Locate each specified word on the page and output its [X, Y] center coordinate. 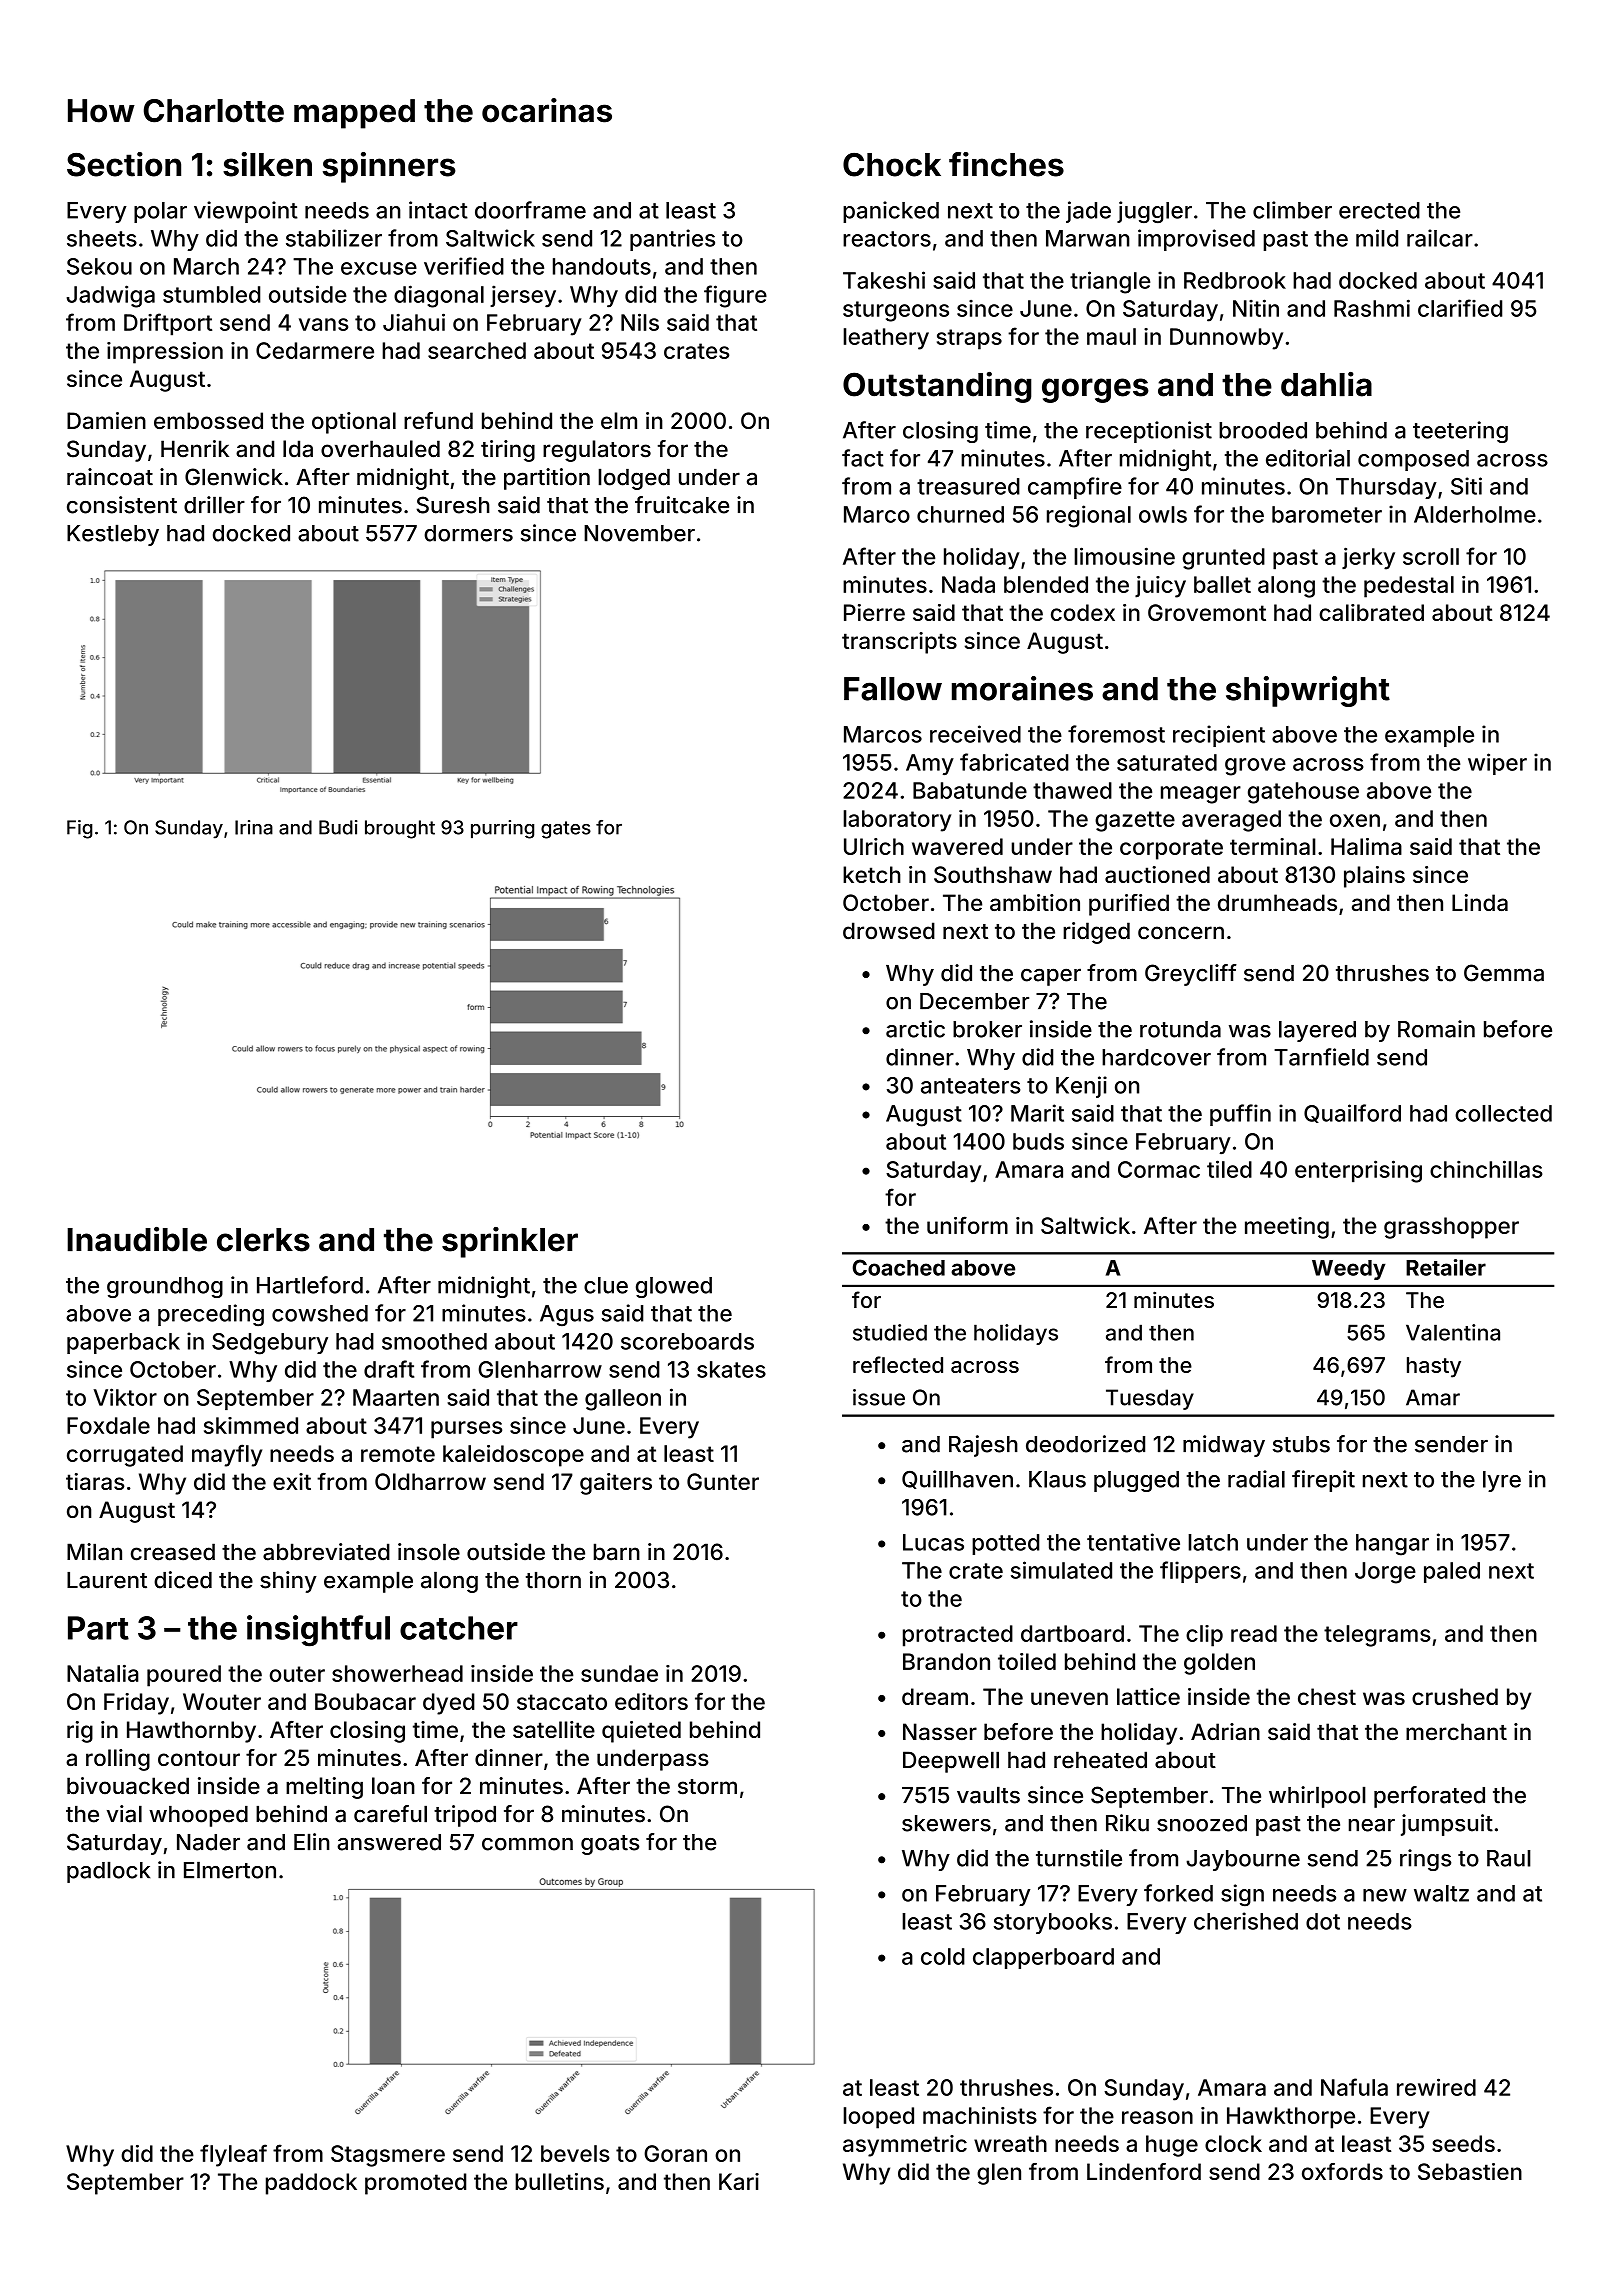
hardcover [1156, 1057]
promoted [415, 2184]
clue [606, 1285]
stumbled [211, 294]
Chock [892, 165]
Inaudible [137, 1239]
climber [1292, 210]
